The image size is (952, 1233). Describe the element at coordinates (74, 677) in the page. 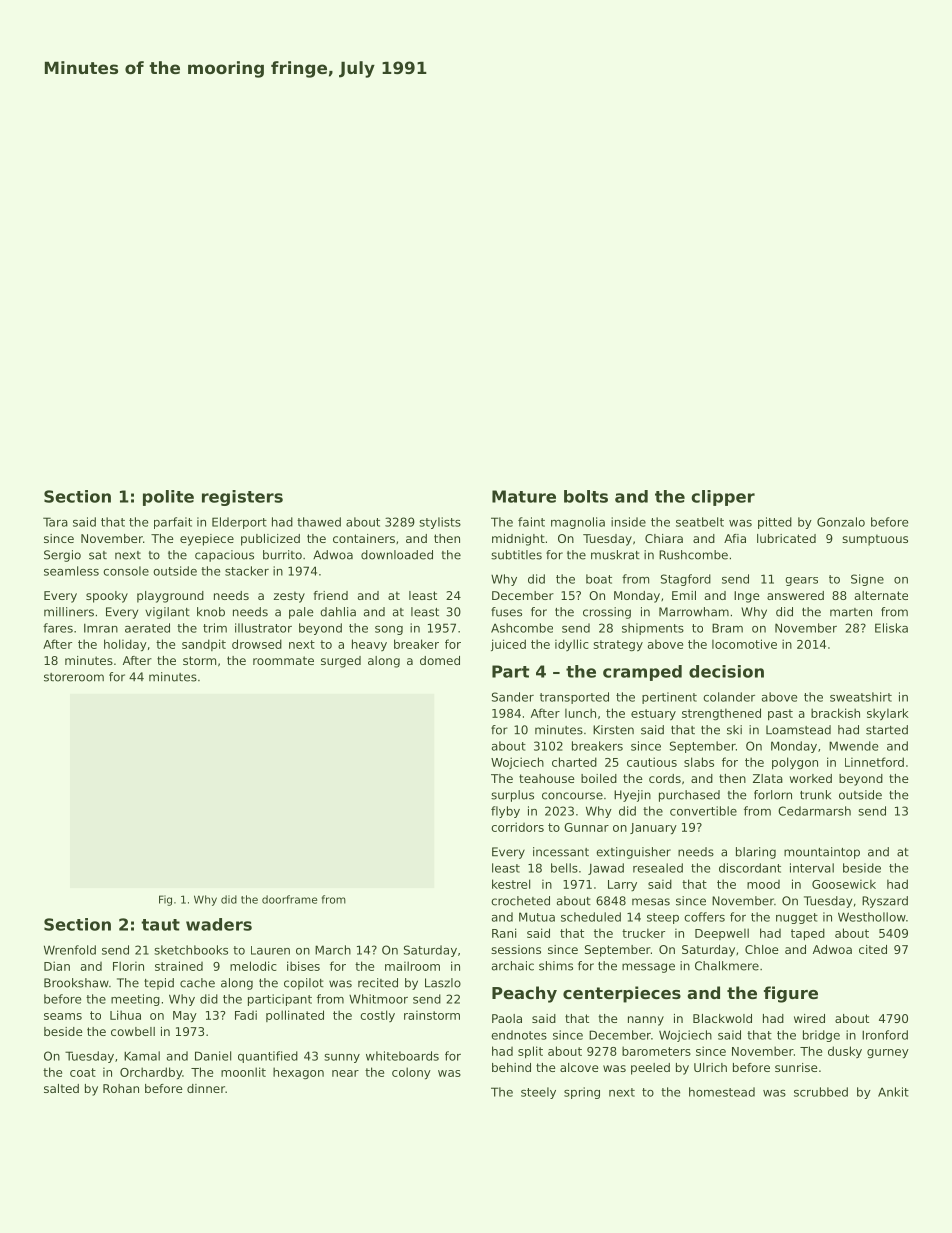

I see `storeroom` at that location.
